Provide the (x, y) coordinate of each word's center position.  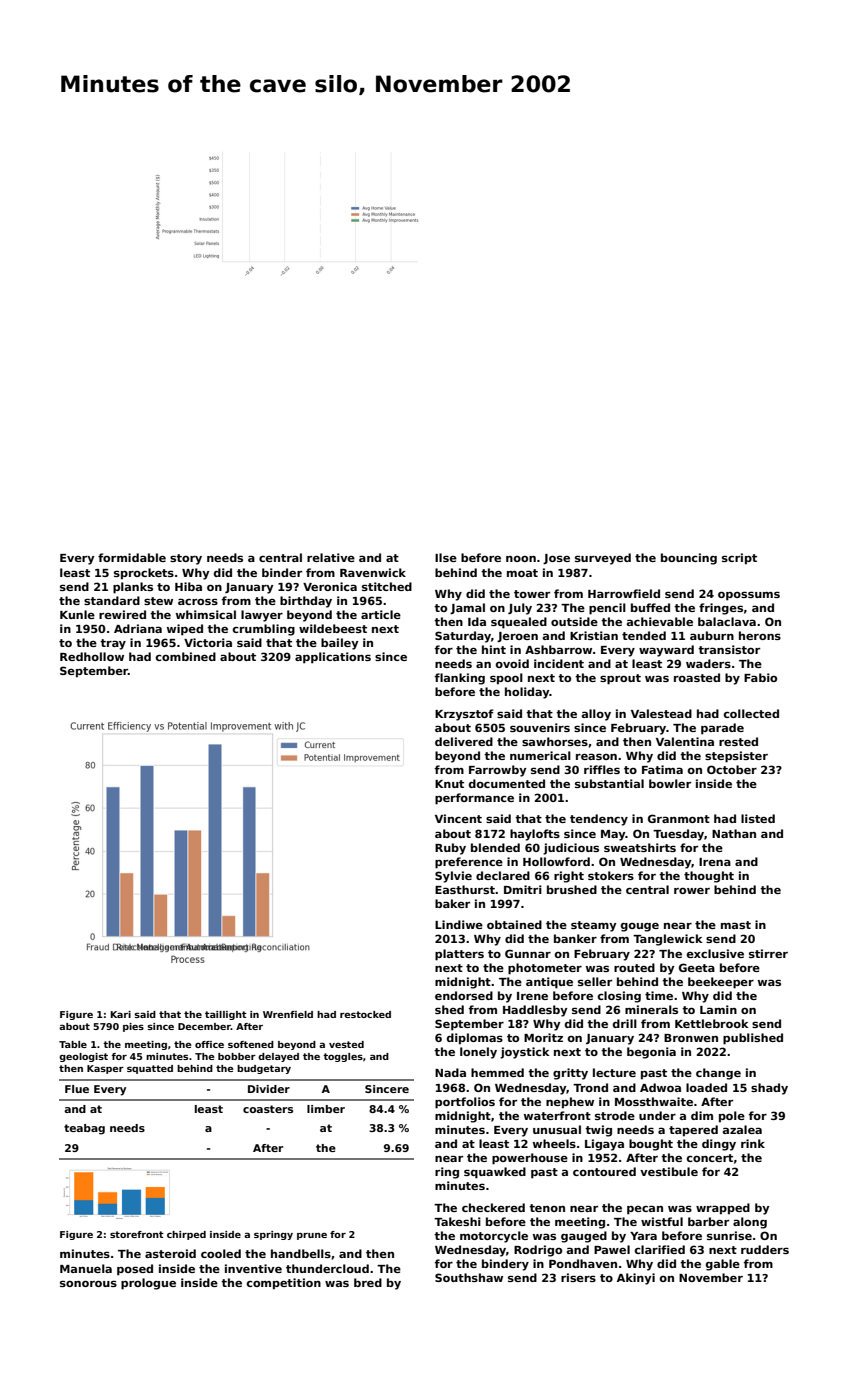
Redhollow (92, 656)
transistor (729, 649)
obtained (514, 924)
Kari (121, 1014)
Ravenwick (373, 572)
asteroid (170, 1253)
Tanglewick (668, 940)
